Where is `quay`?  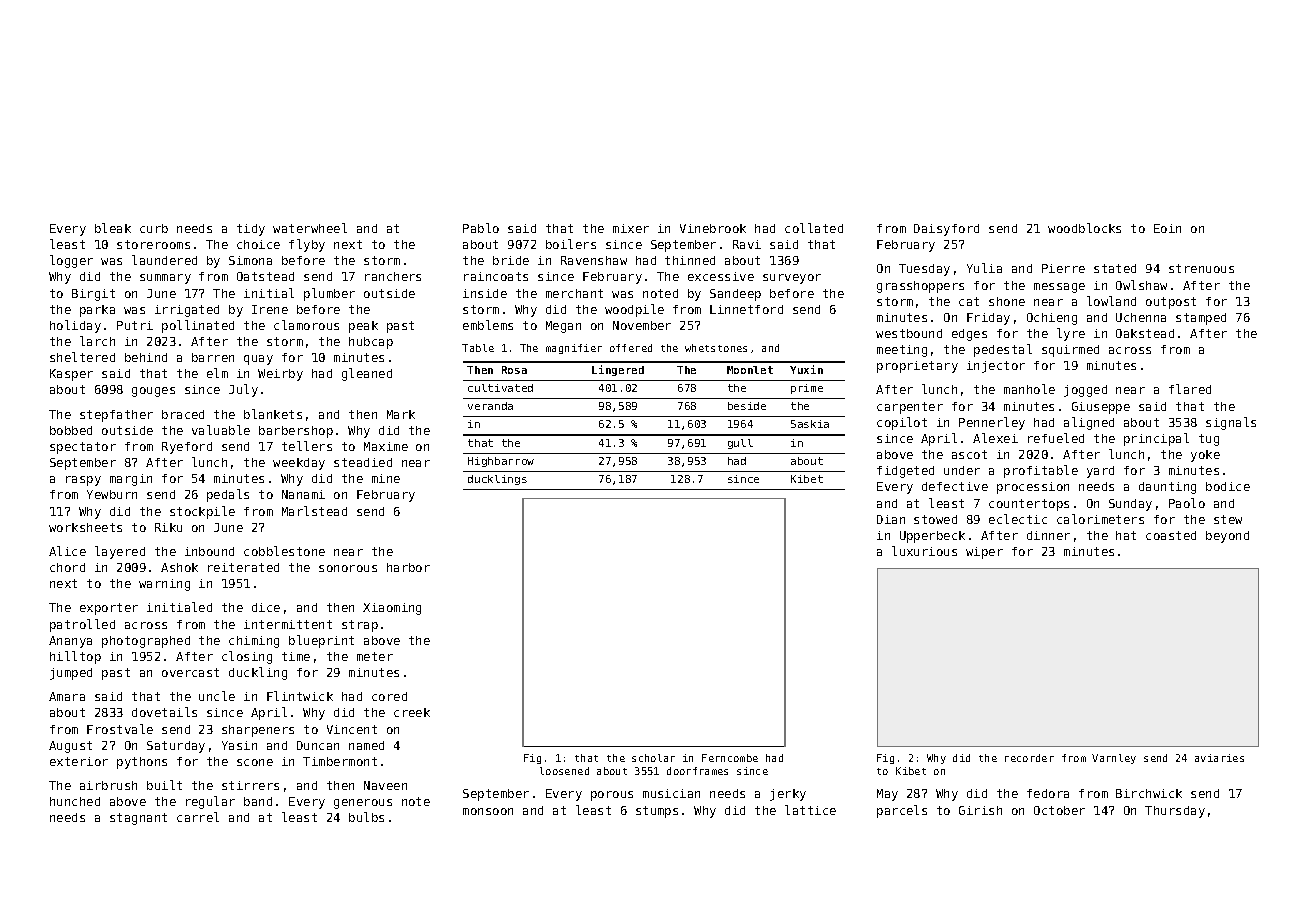
quay is located at coordinates (258, 360).
